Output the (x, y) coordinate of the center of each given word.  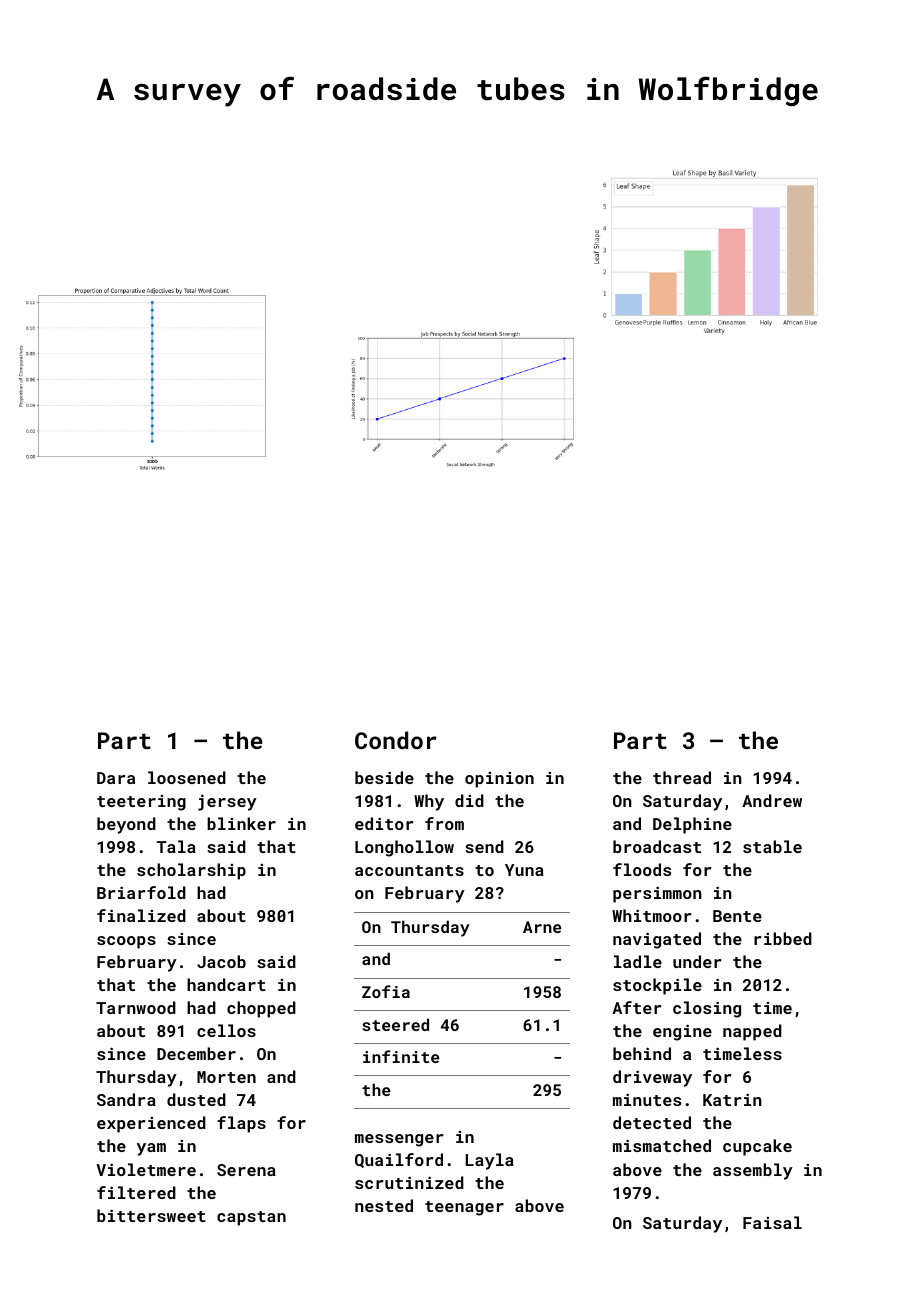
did (469, 800)
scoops (126, 942)
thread (682, 777)
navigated (657, 940)
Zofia (386, 991)
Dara (116, 778)
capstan (251, 1218)
